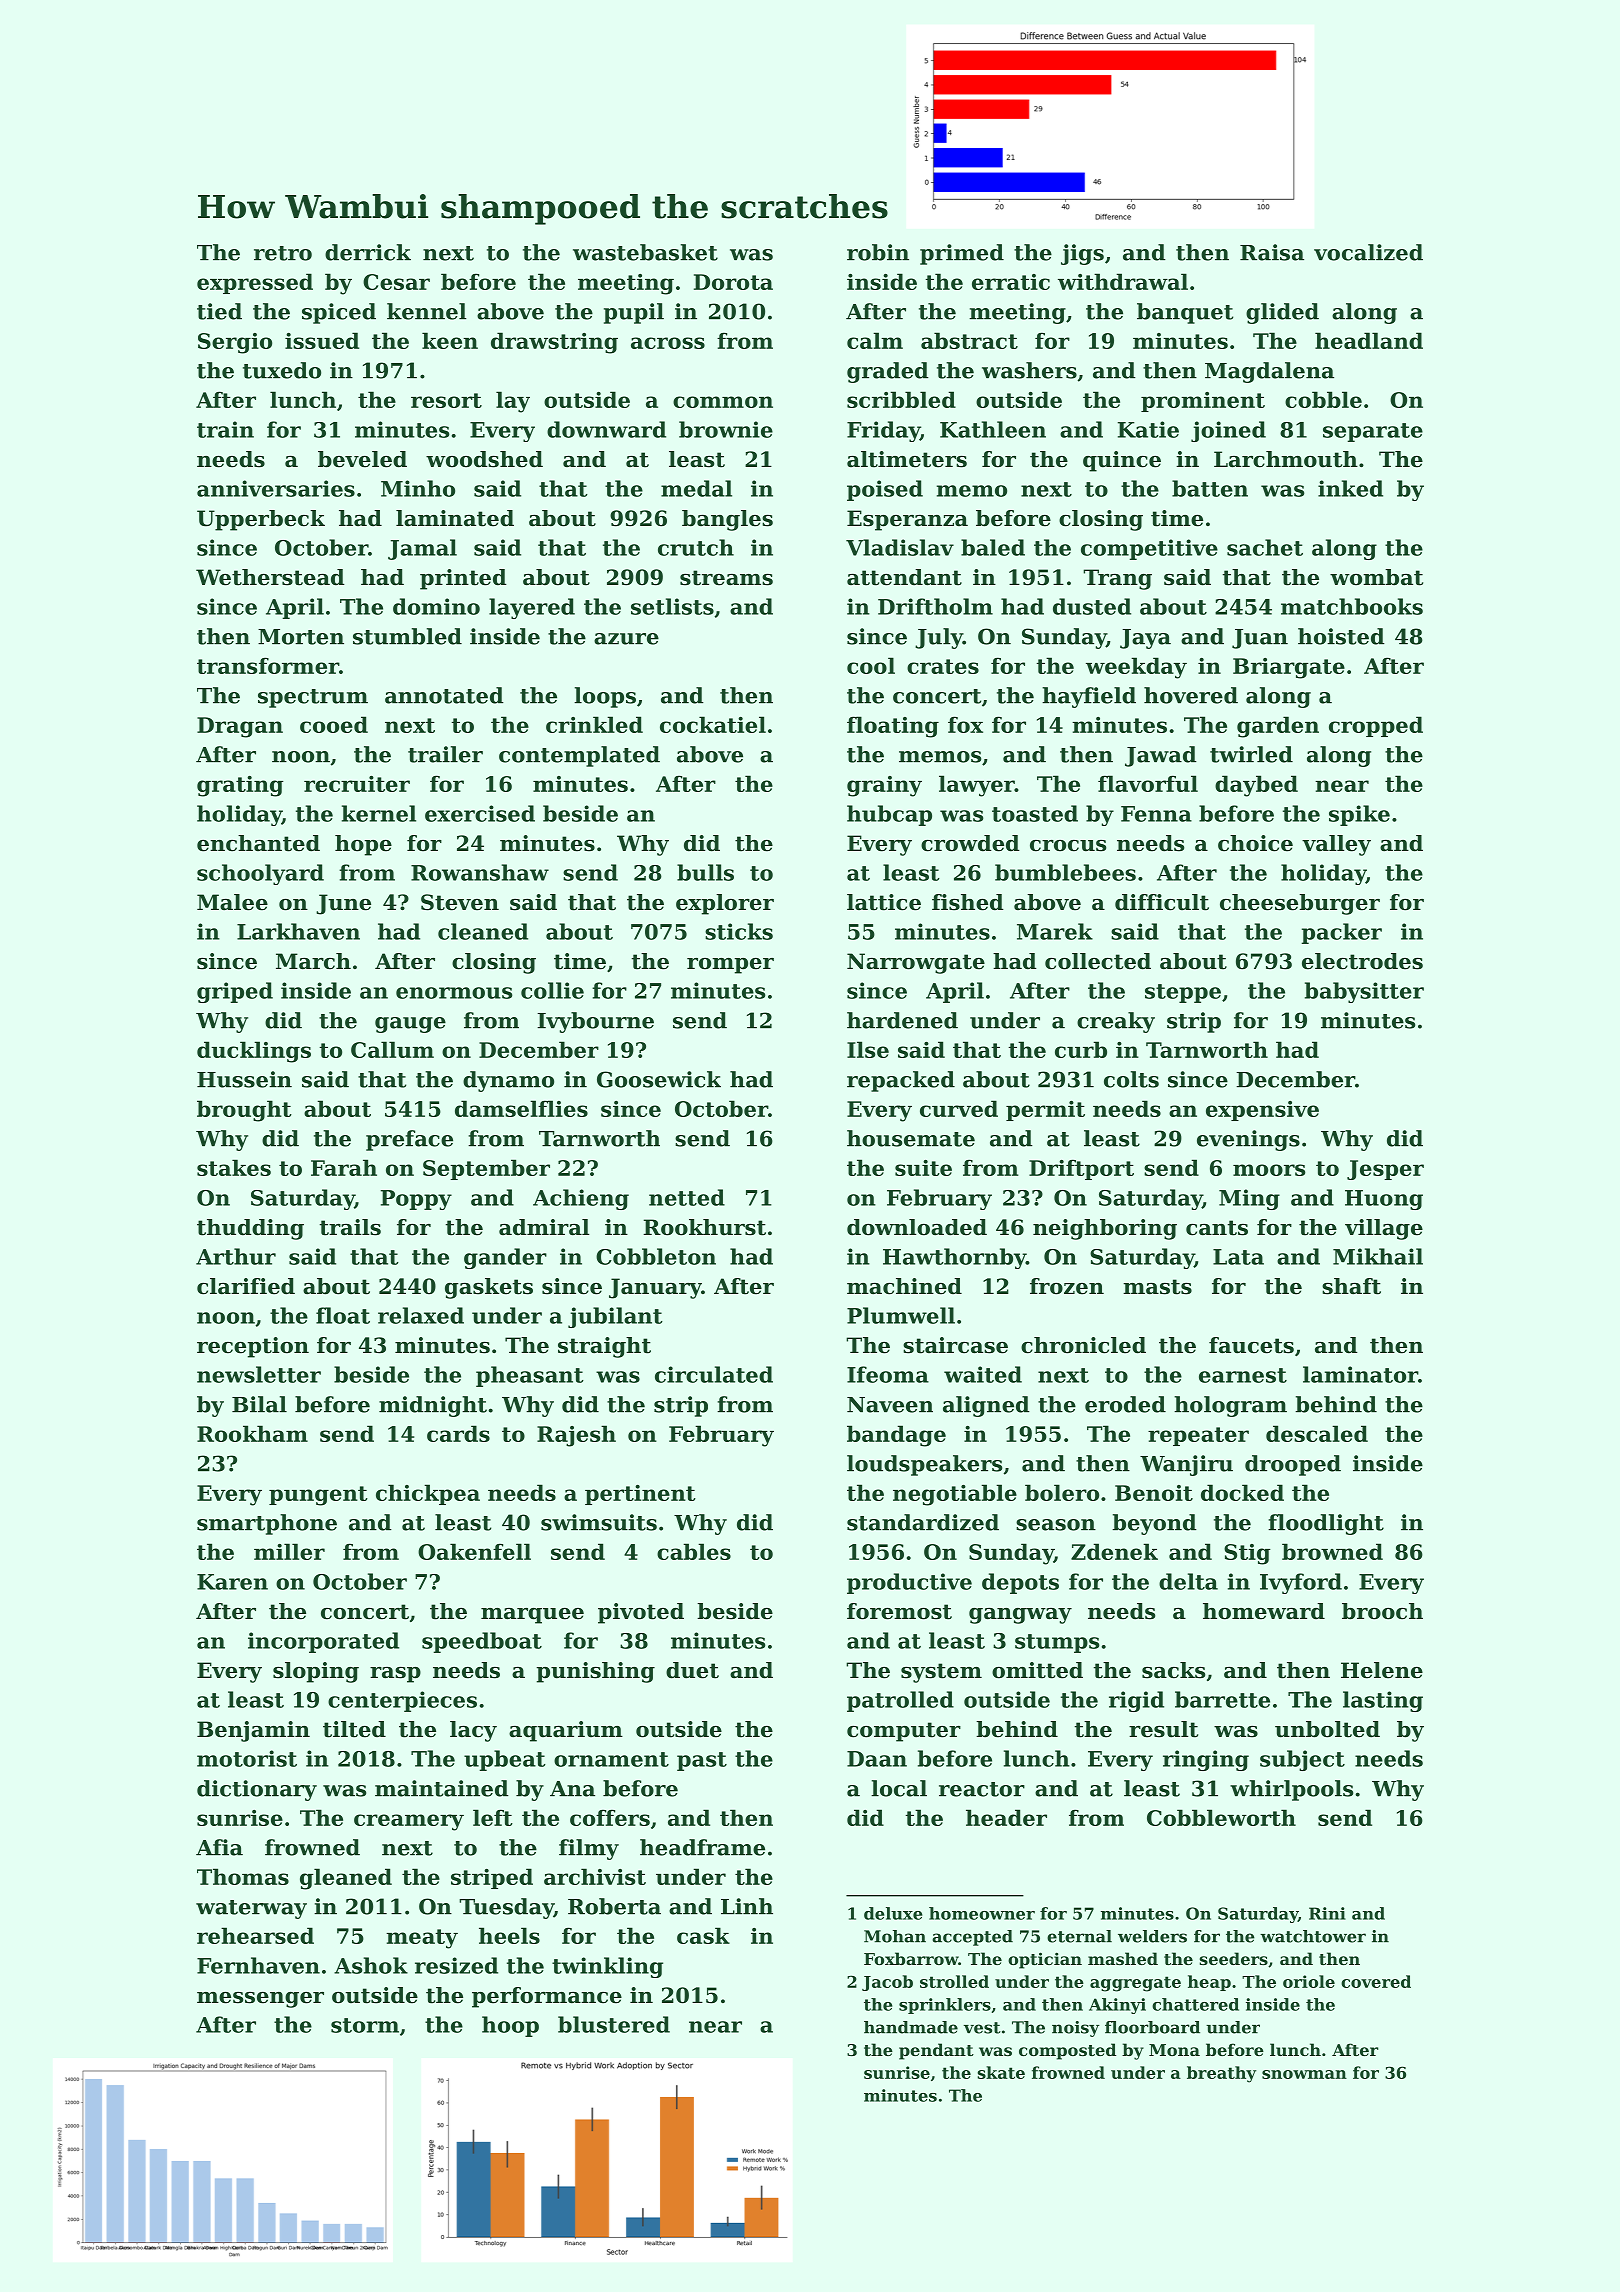 The width and height of the document is (1620, 2292). What do you see at coordinates (645, 252) in the document?
I see `wastebasket` at bounding box center [645, 252].
